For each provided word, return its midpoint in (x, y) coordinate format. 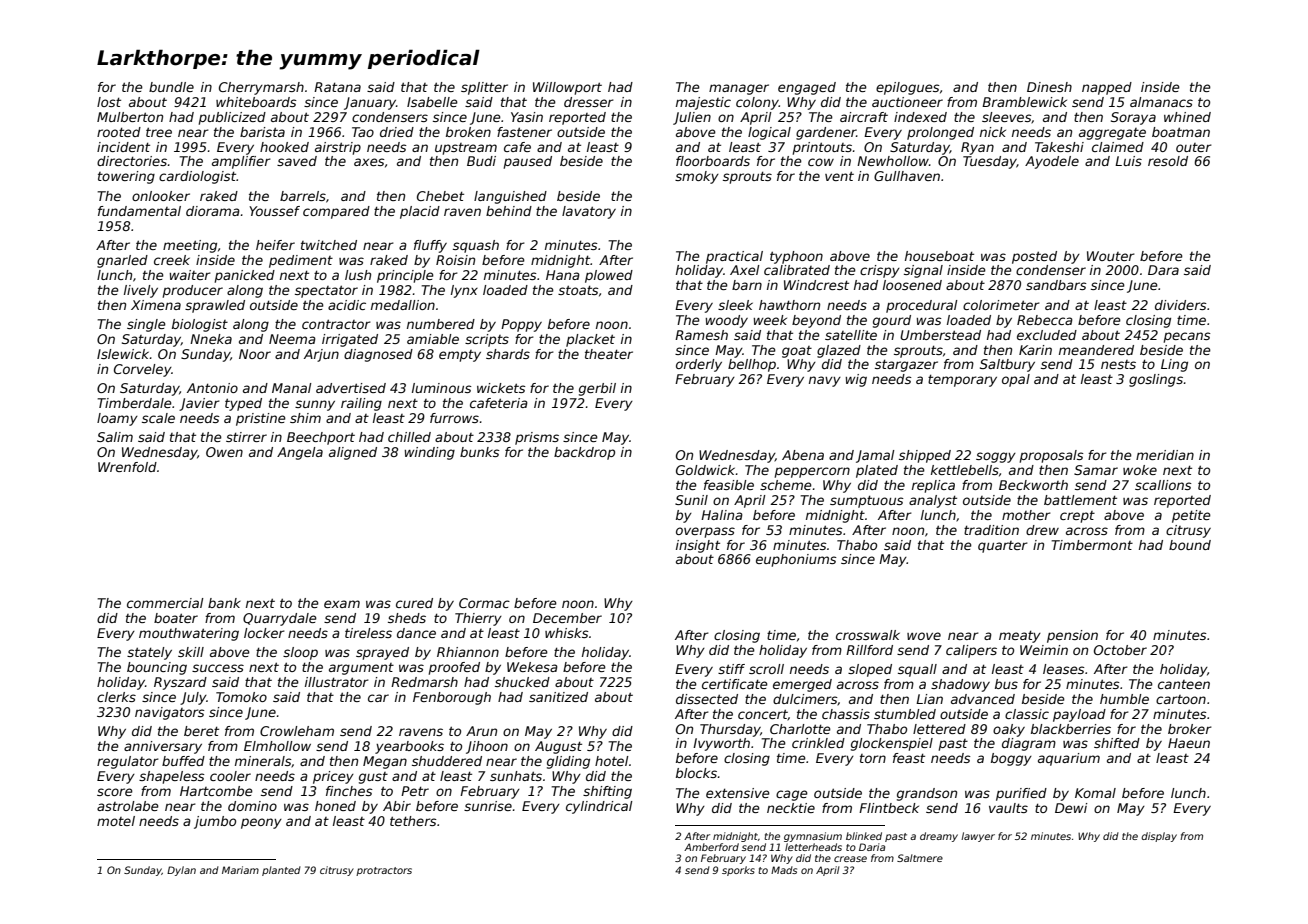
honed (335, 806)
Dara (1163, 270)
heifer (275, 245)
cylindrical (599, 807)
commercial (165, 603)
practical (734, 257)
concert (763, 715)
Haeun (1189, 743)
